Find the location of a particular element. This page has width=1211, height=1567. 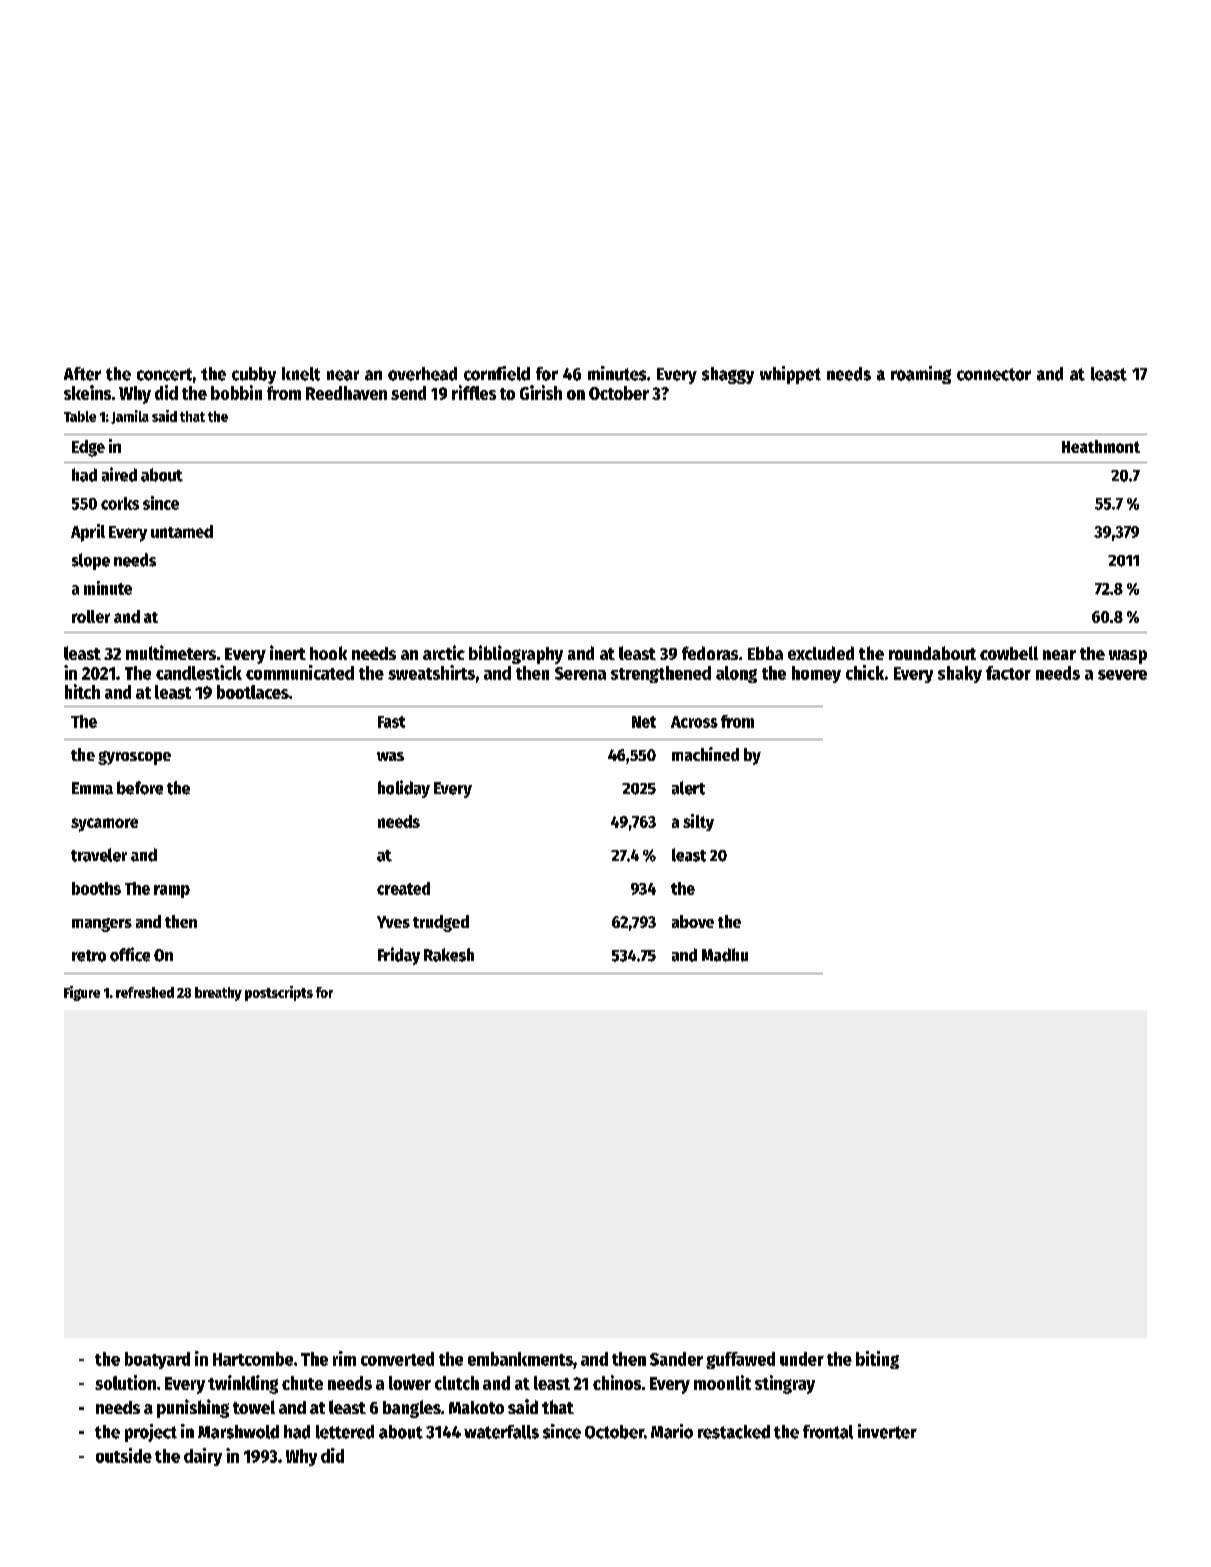

biting is located at coordinates (877, 1360).
